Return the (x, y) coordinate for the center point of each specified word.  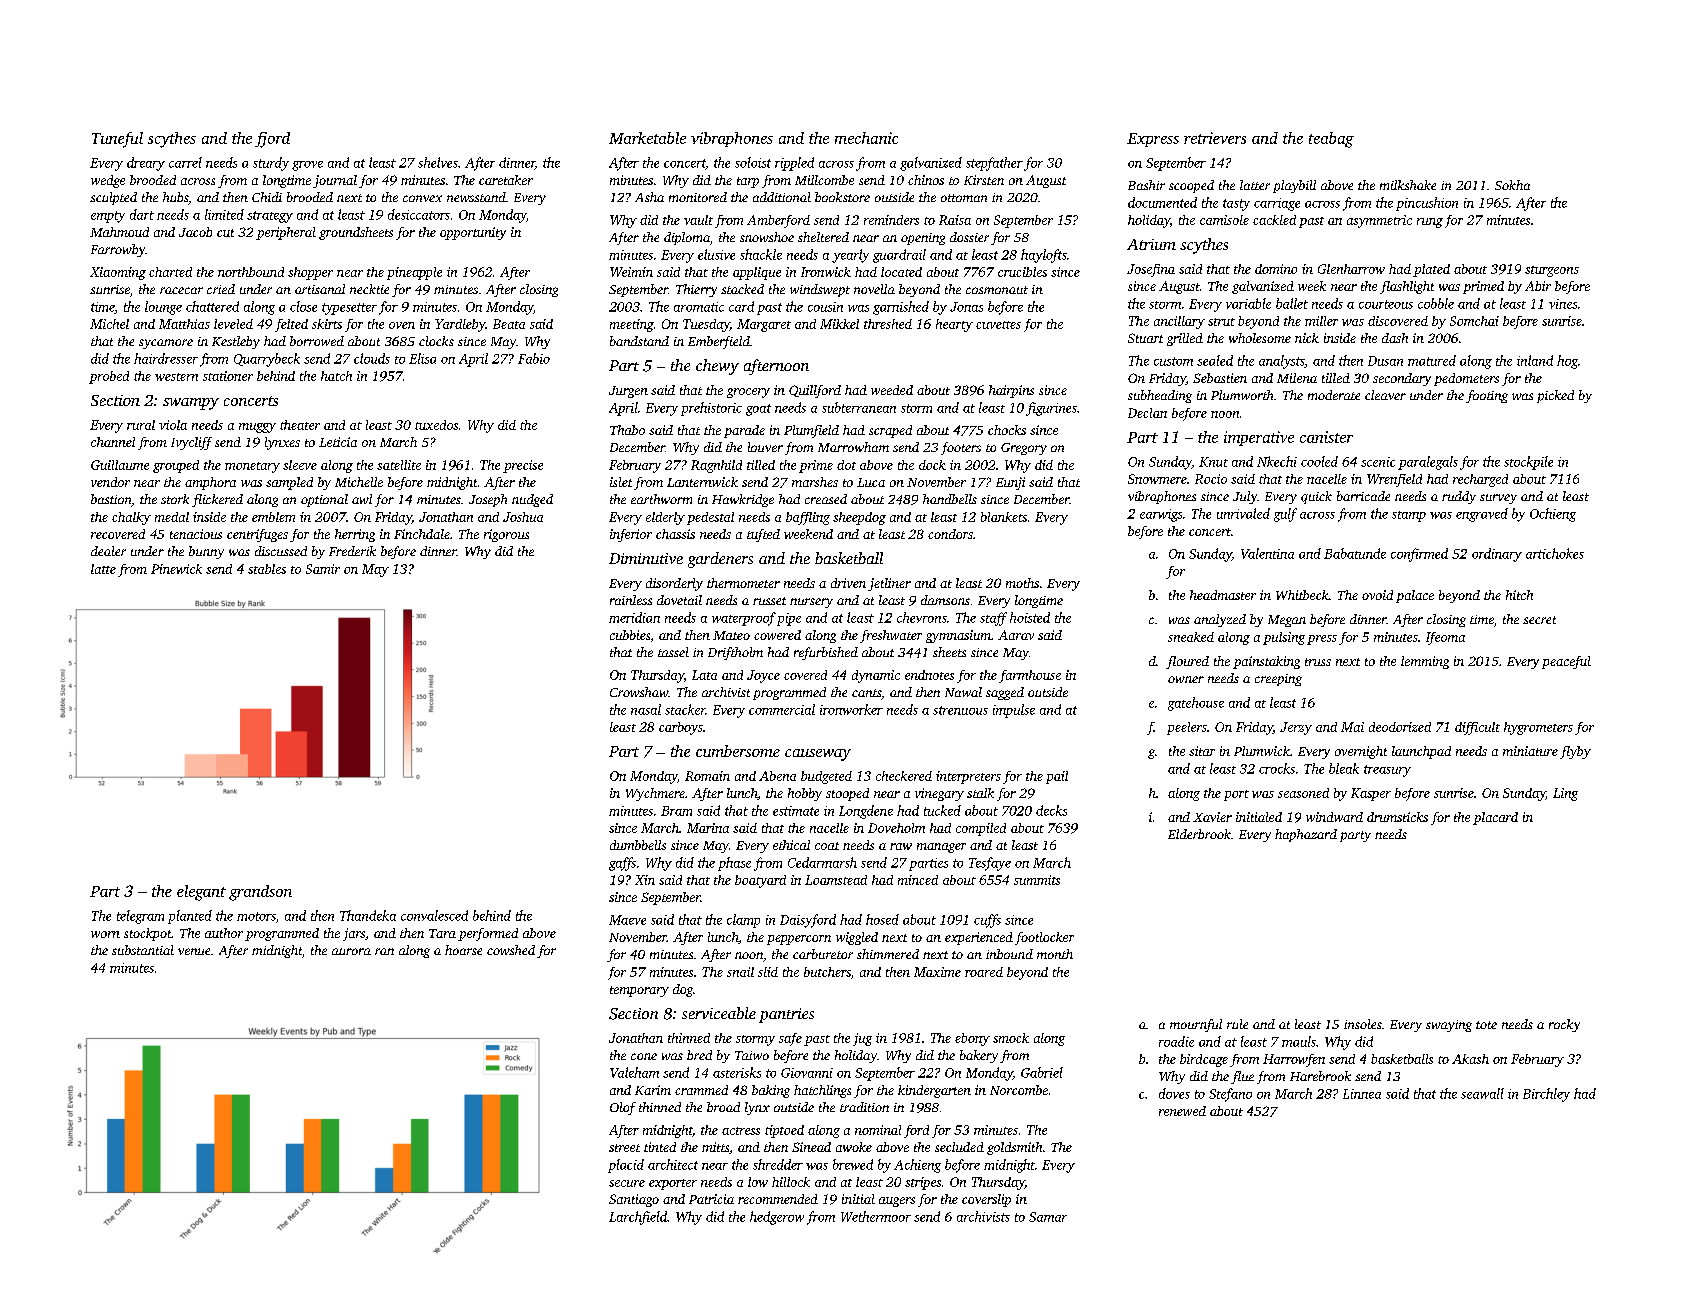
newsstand (476, 197)
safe (790, 1039)
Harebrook (1320, 1076)
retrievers (1215, 138)
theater (300, 425)
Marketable (647, 138)
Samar (1048, 1217)
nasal (646, 709)
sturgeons (1552, 271)
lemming (1425, 662)
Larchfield (638, 1218)
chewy (717, 367)
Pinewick (176, 569)
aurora (351, 951)
